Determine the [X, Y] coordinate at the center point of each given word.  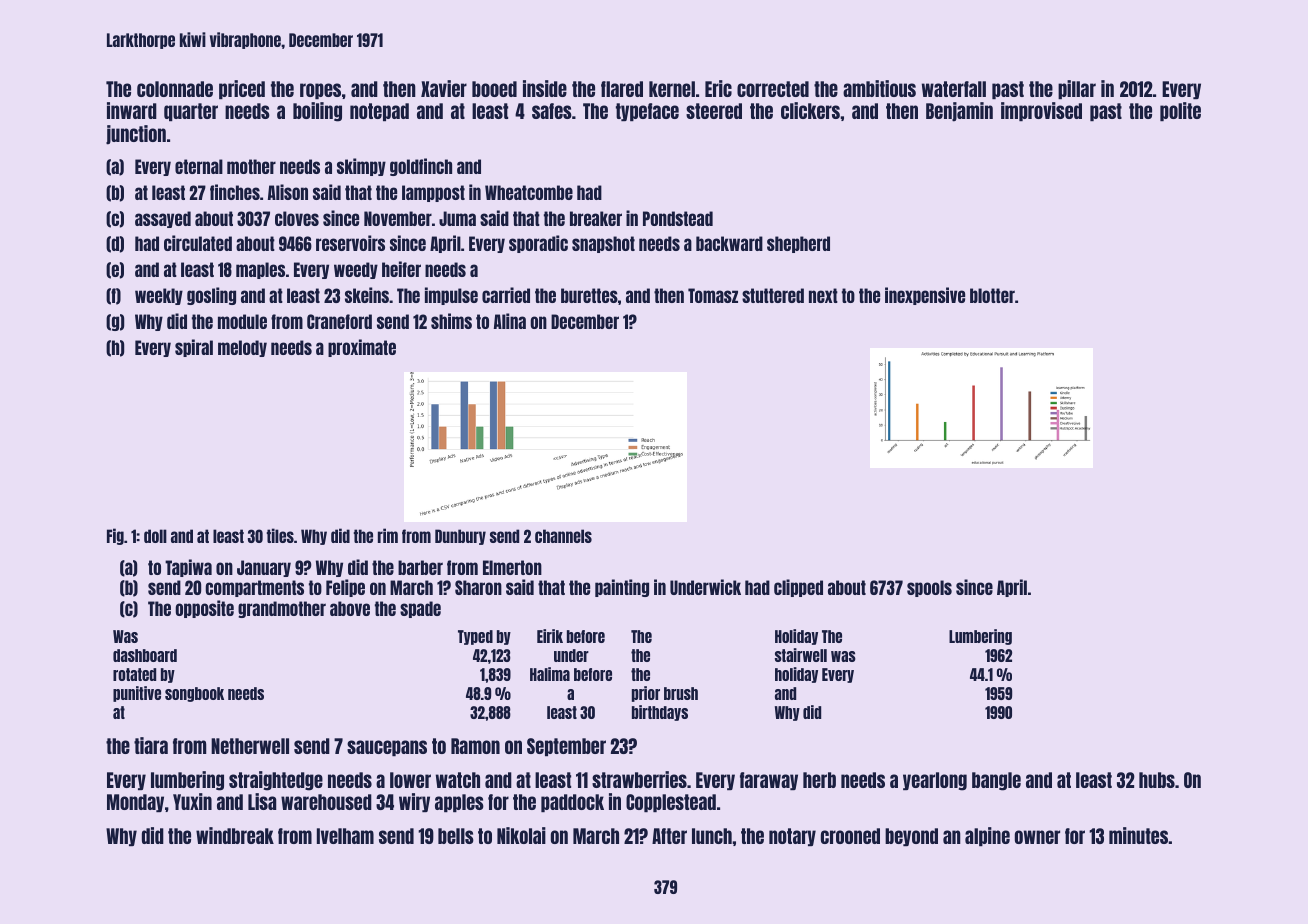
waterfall [954, 89]
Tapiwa [188, 568]
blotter [992, 295]
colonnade [175, 89]
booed [494, 89]
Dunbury [460, 537]
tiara [151, 745]
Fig [115, 536]
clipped [798, 588]
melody [242, 348]
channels [563, 536]
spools [929, 588]
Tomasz [713, 295]
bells [456, 836]
